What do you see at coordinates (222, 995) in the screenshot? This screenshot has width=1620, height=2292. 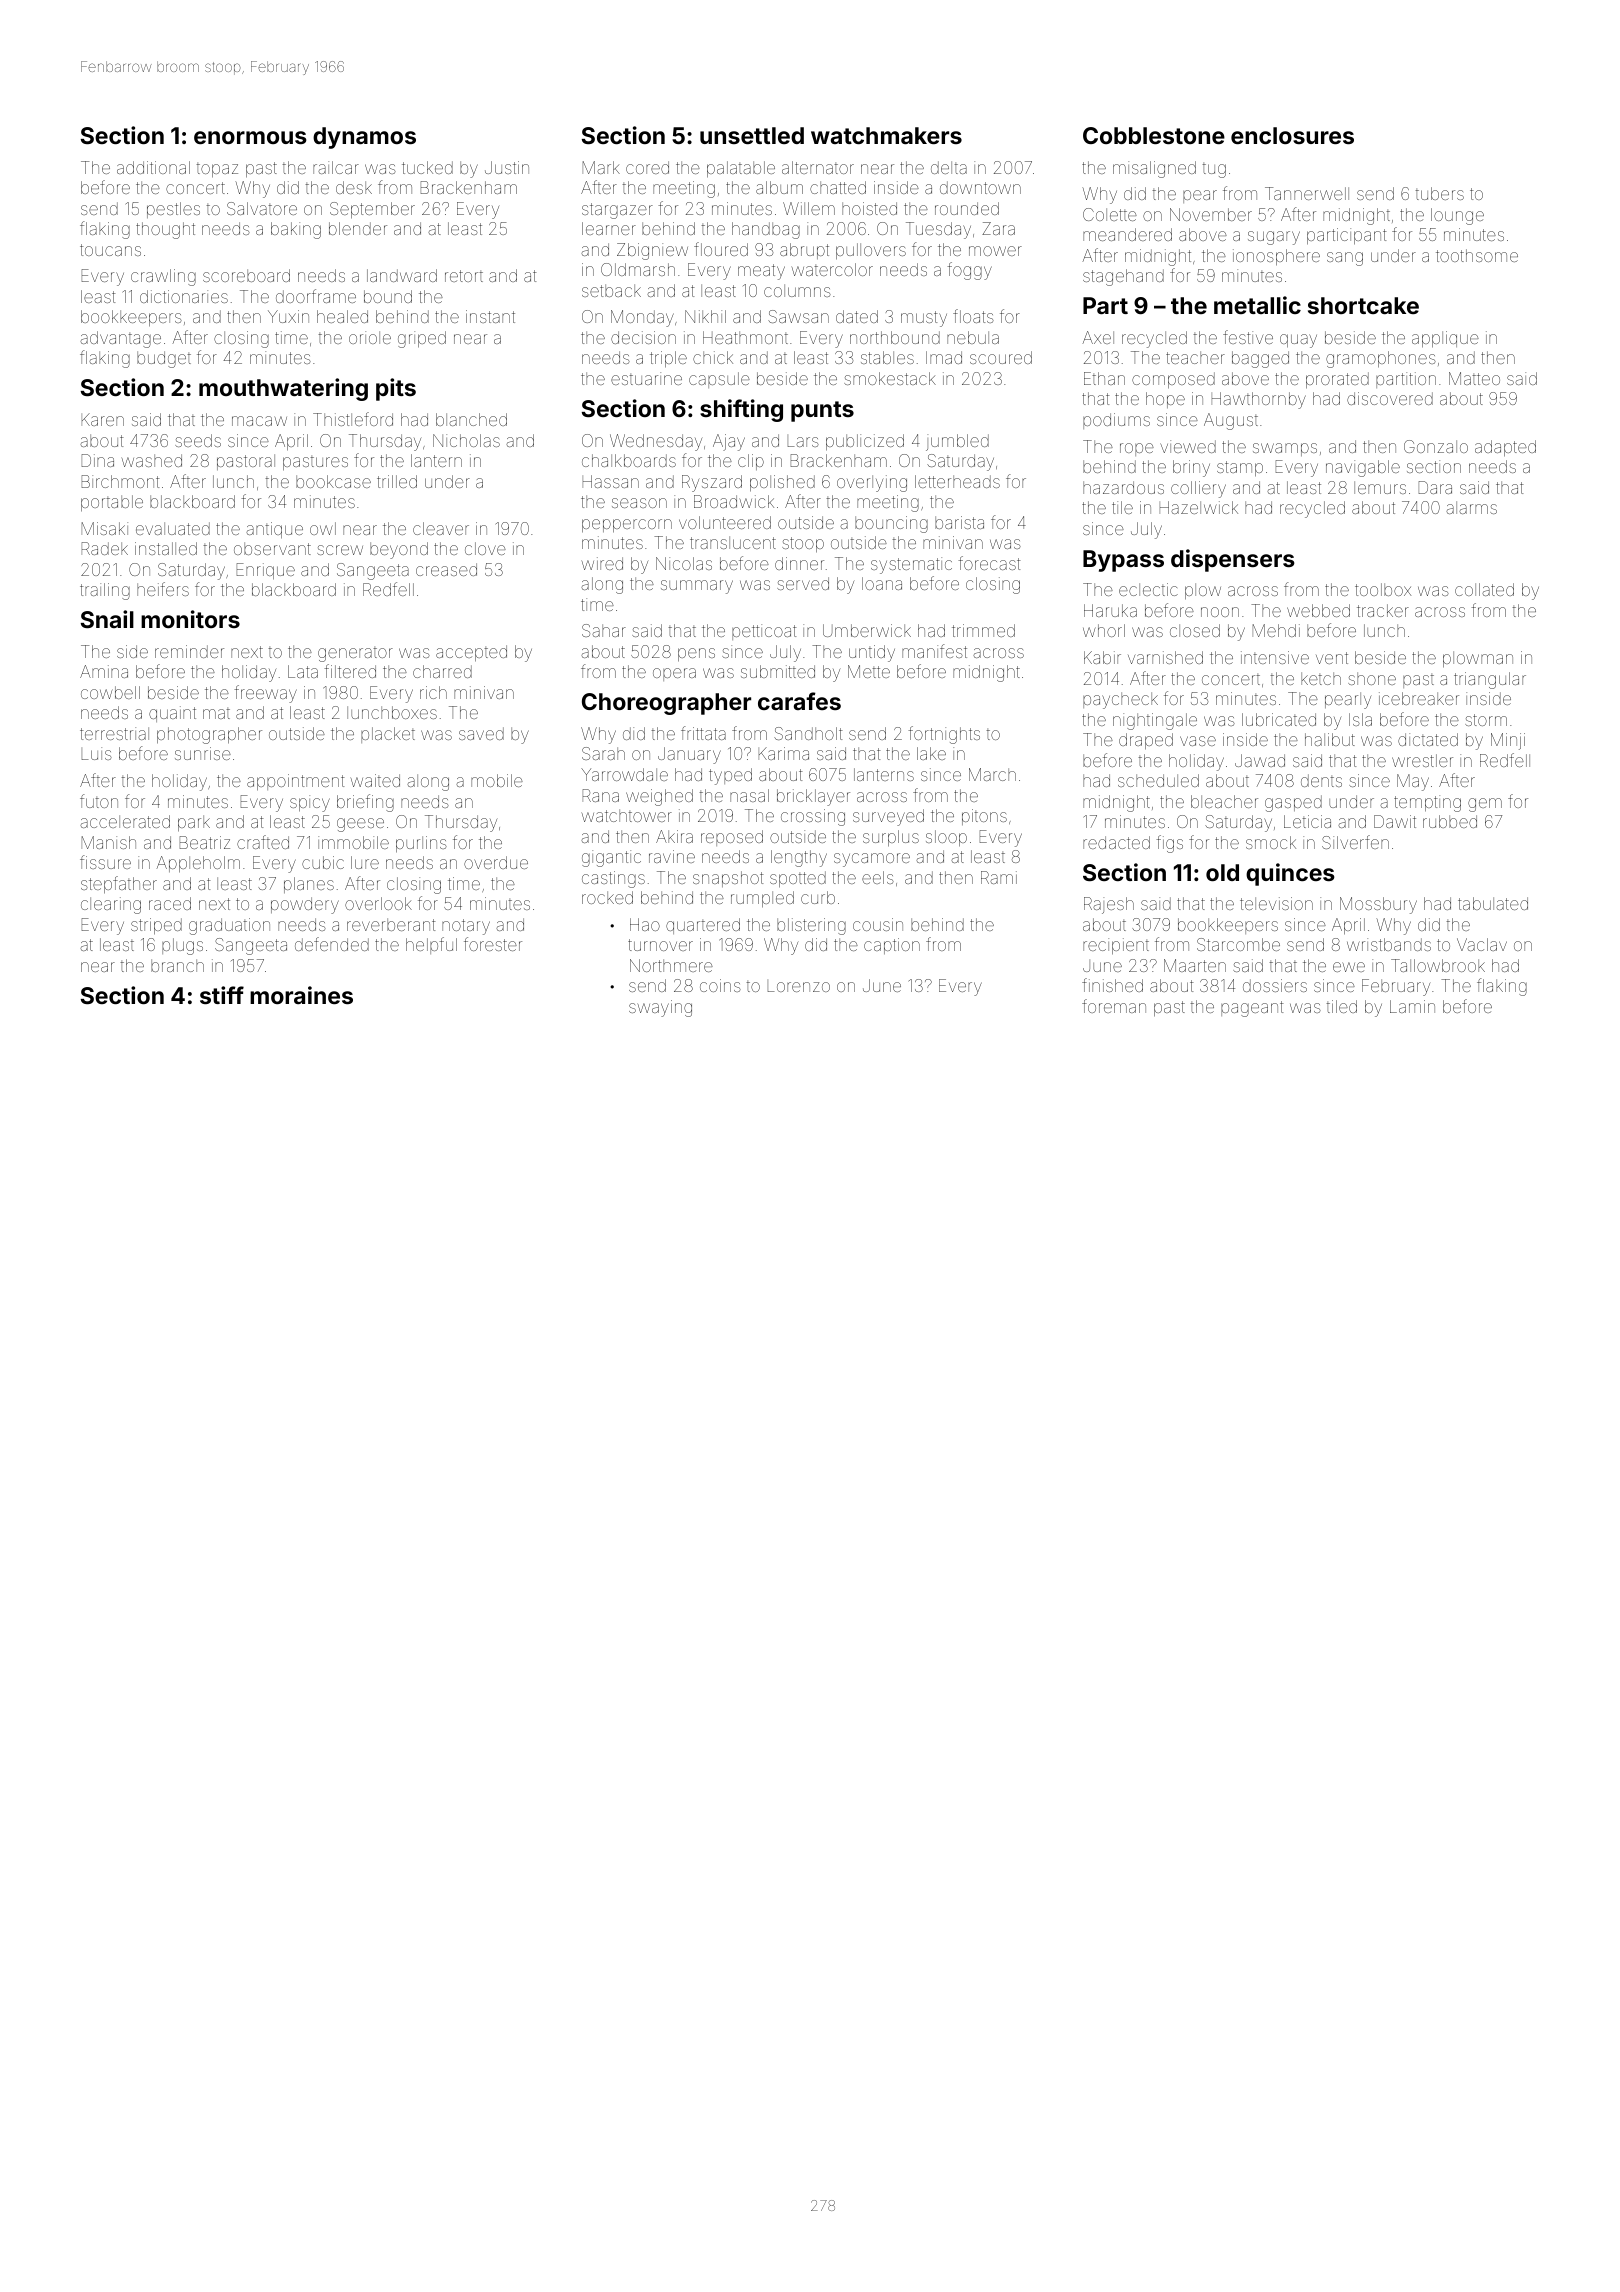 I see `stiff` at bounding box center [222, 995].
